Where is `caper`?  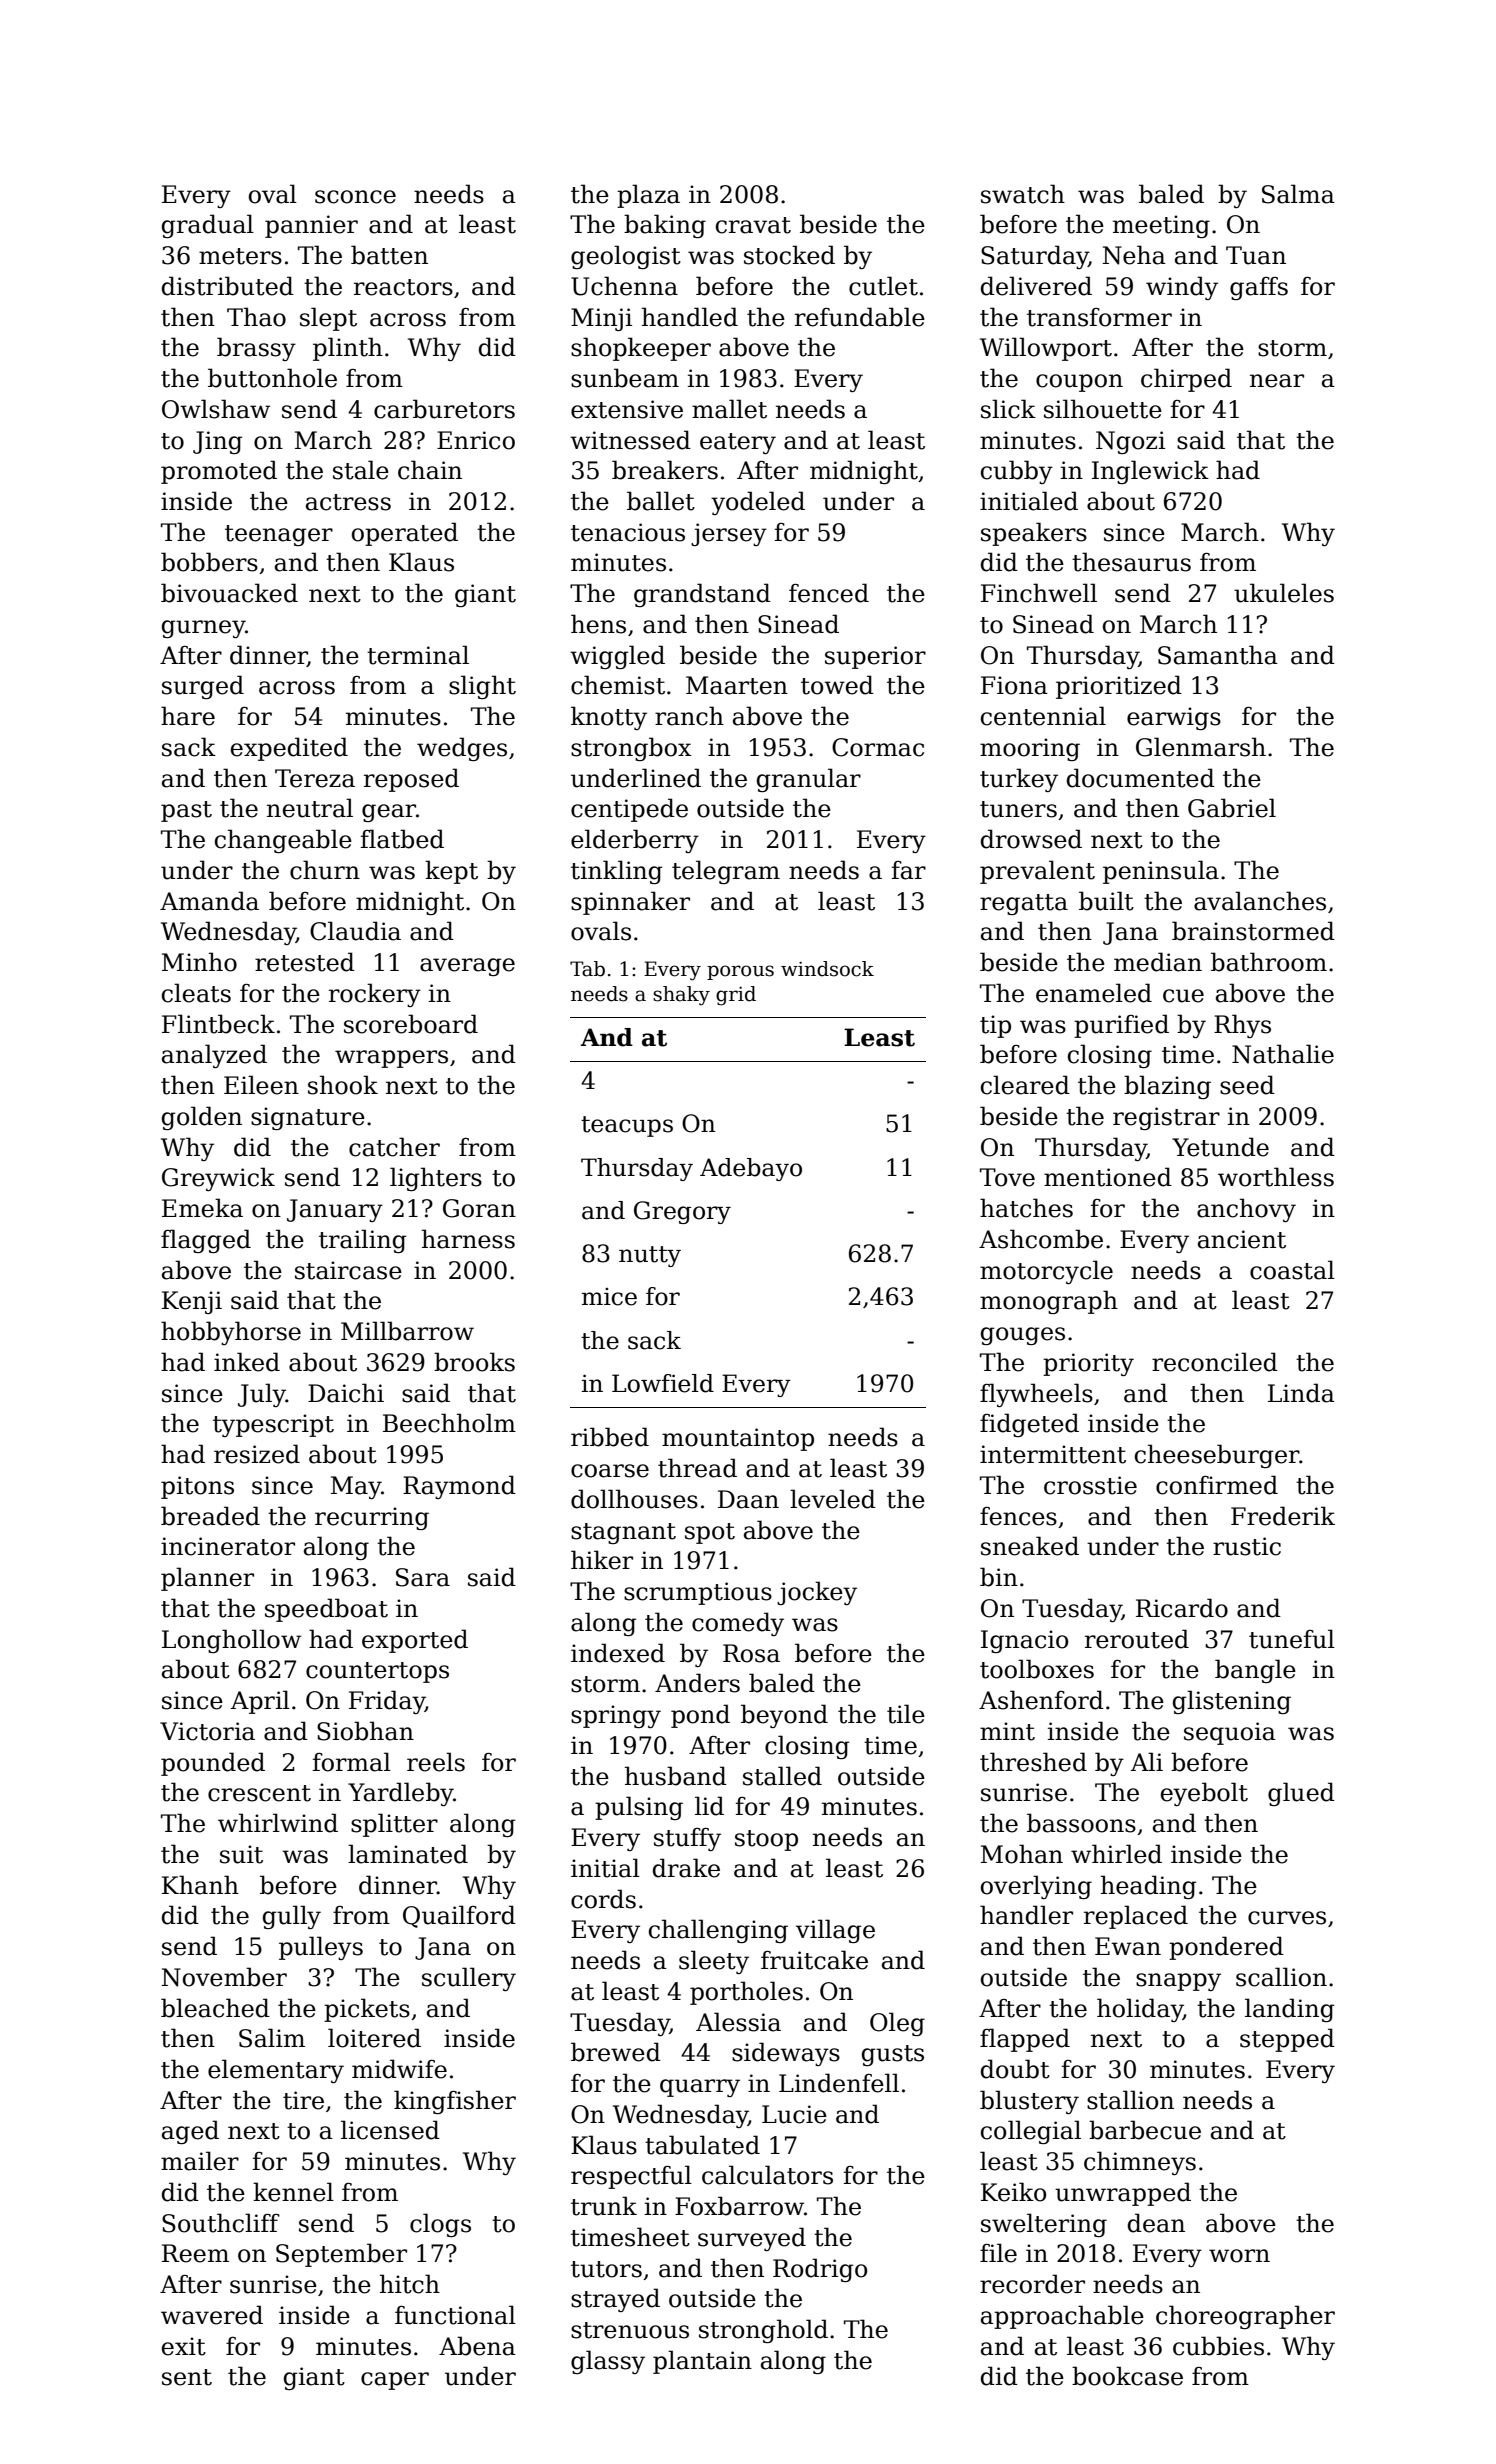
caper is located at coordinates (395, 2381).
